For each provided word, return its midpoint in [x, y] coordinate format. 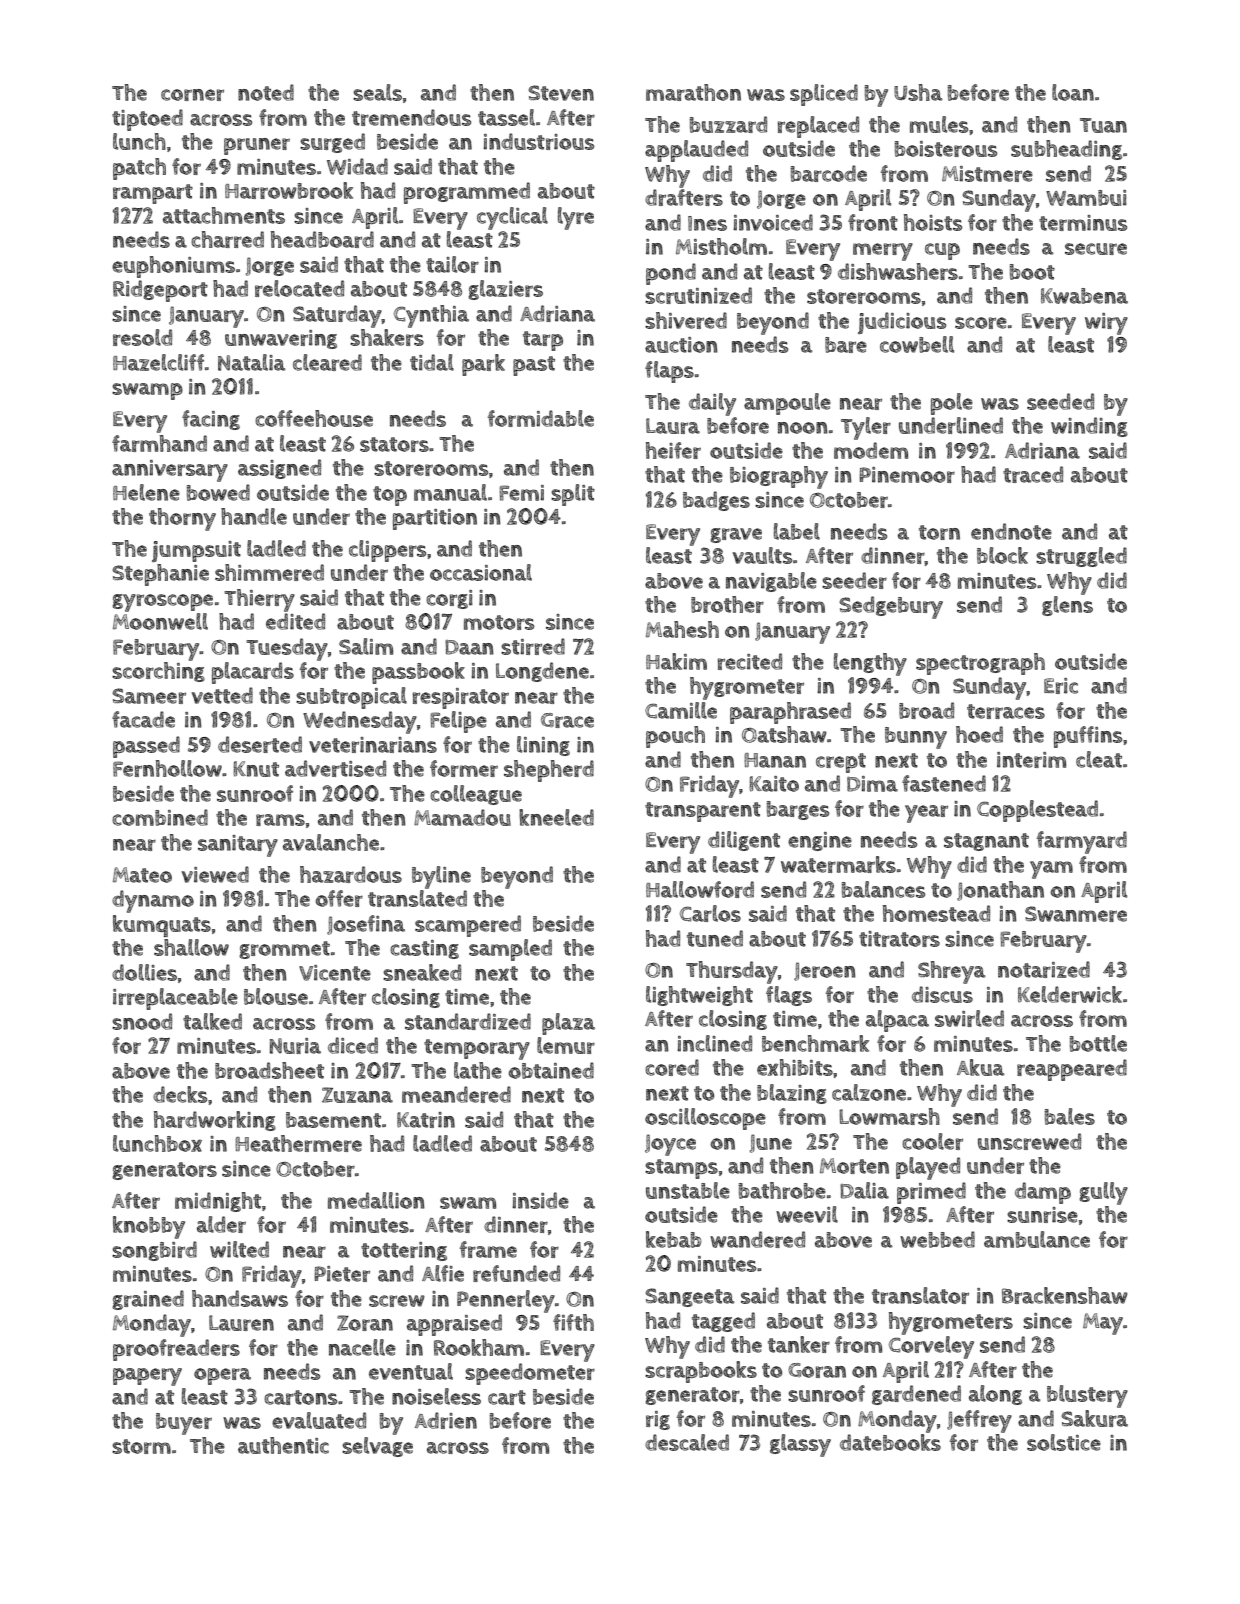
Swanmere [1076, 914]
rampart [153, 194]
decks [180, 1094]
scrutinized [698, 295]
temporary [477, 1049]
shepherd [549, 771]
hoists [933, 222]
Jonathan [1000, 891]
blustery [1087, 1396]
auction [681, 345]
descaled [687, 1442]
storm [141, 1446]
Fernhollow [167, 768]
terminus [1083, 223]
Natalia [251, 362]
